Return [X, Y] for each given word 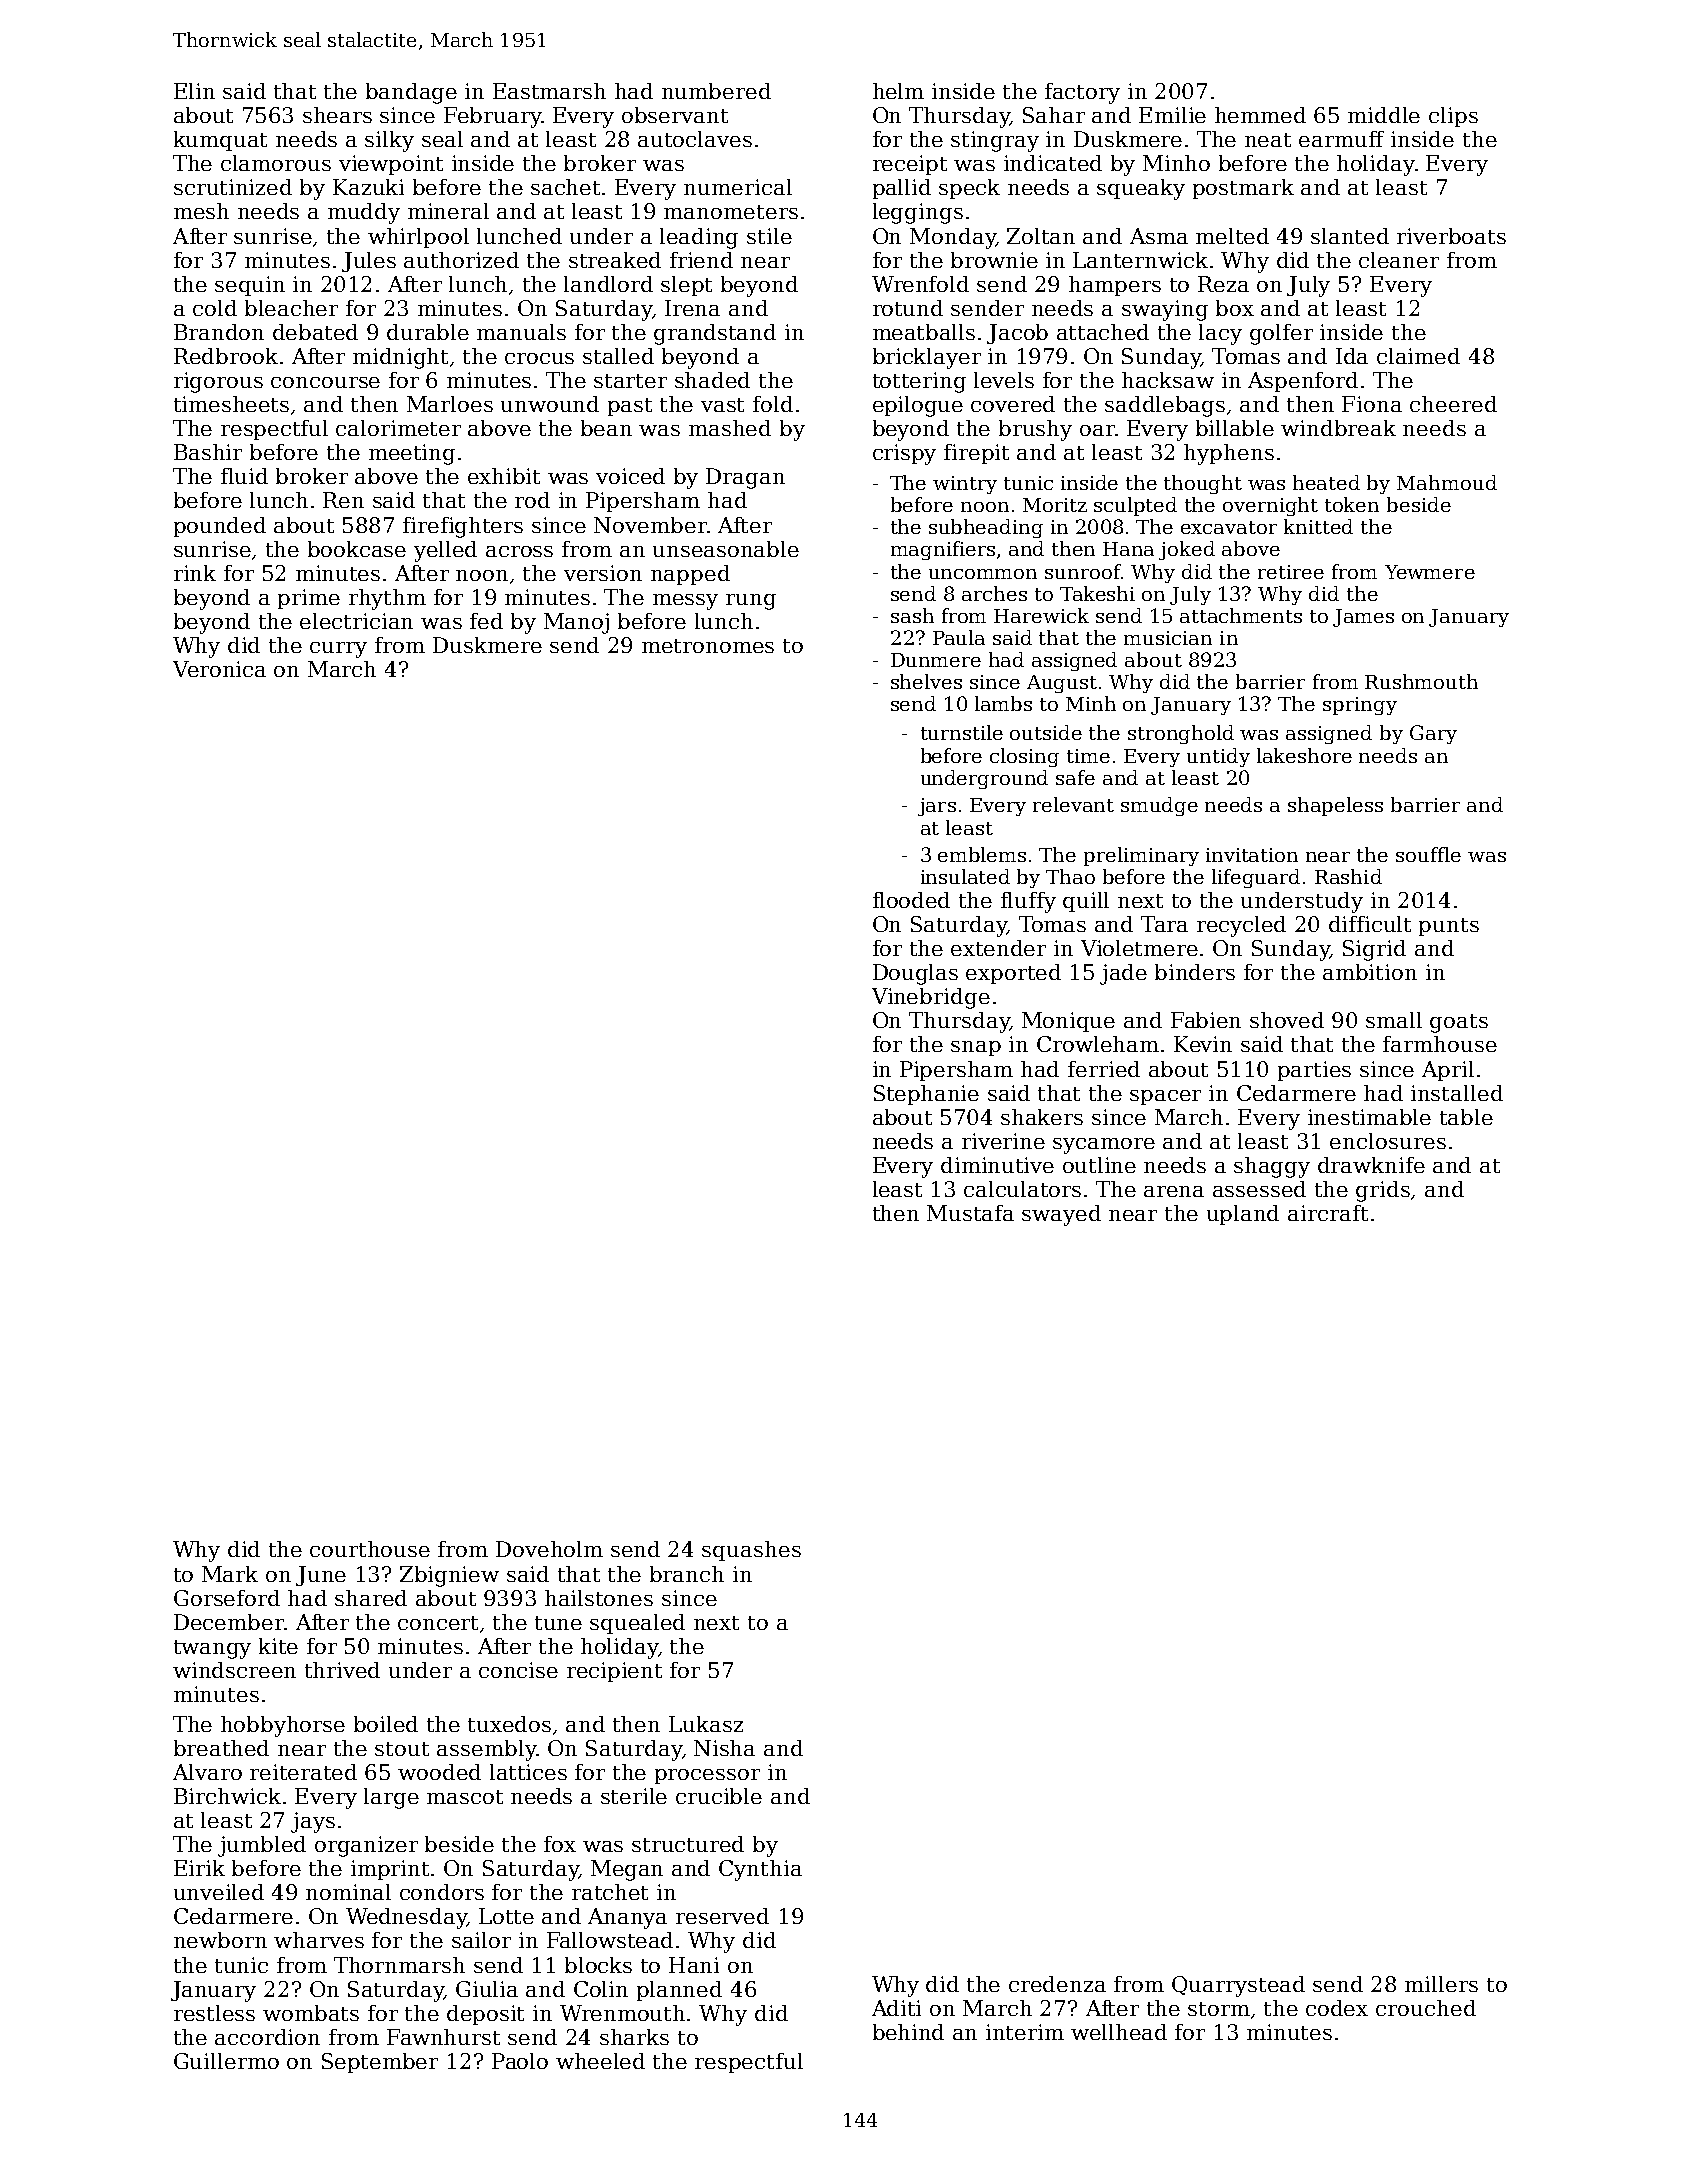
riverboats [1451, 236]
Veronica [219, 669]
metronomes [708, 646]
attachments [1241, 615]
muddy [364, 213]
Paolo [520, 2061]
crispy [904, 454]
